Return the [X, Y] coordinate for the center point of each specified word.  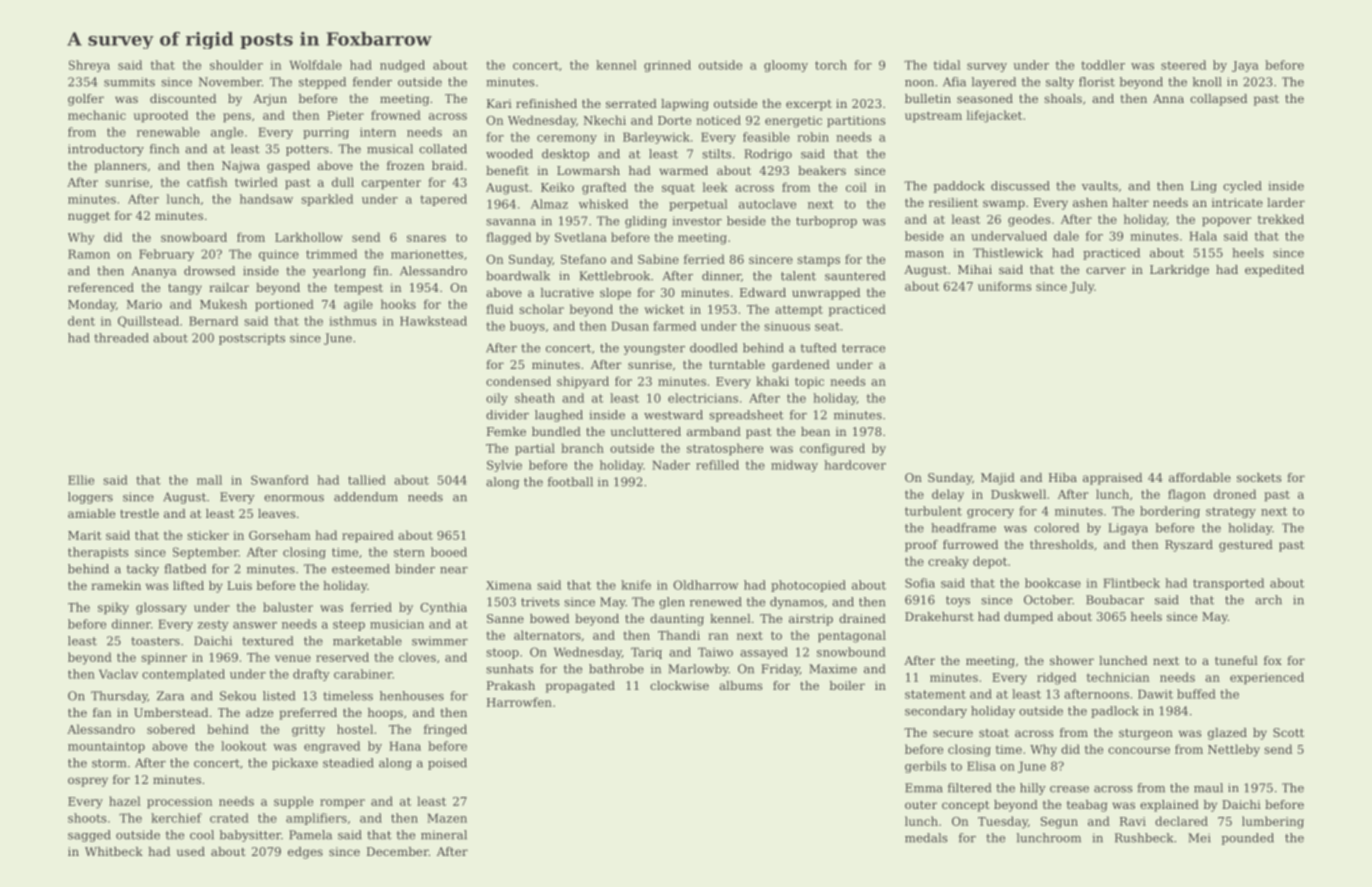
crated [229, 818]
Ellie [81, 480]
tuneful [1236, 660]
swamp [1004, 205]
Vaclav [118, 674]
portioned [284, 305]
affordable [1200, 477]
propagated [580, 687]
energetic [793, 122]
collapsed [1218, 100]
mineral [444, 835]
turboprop [826, 222]
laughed [559, 416]
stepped [322, 83]
